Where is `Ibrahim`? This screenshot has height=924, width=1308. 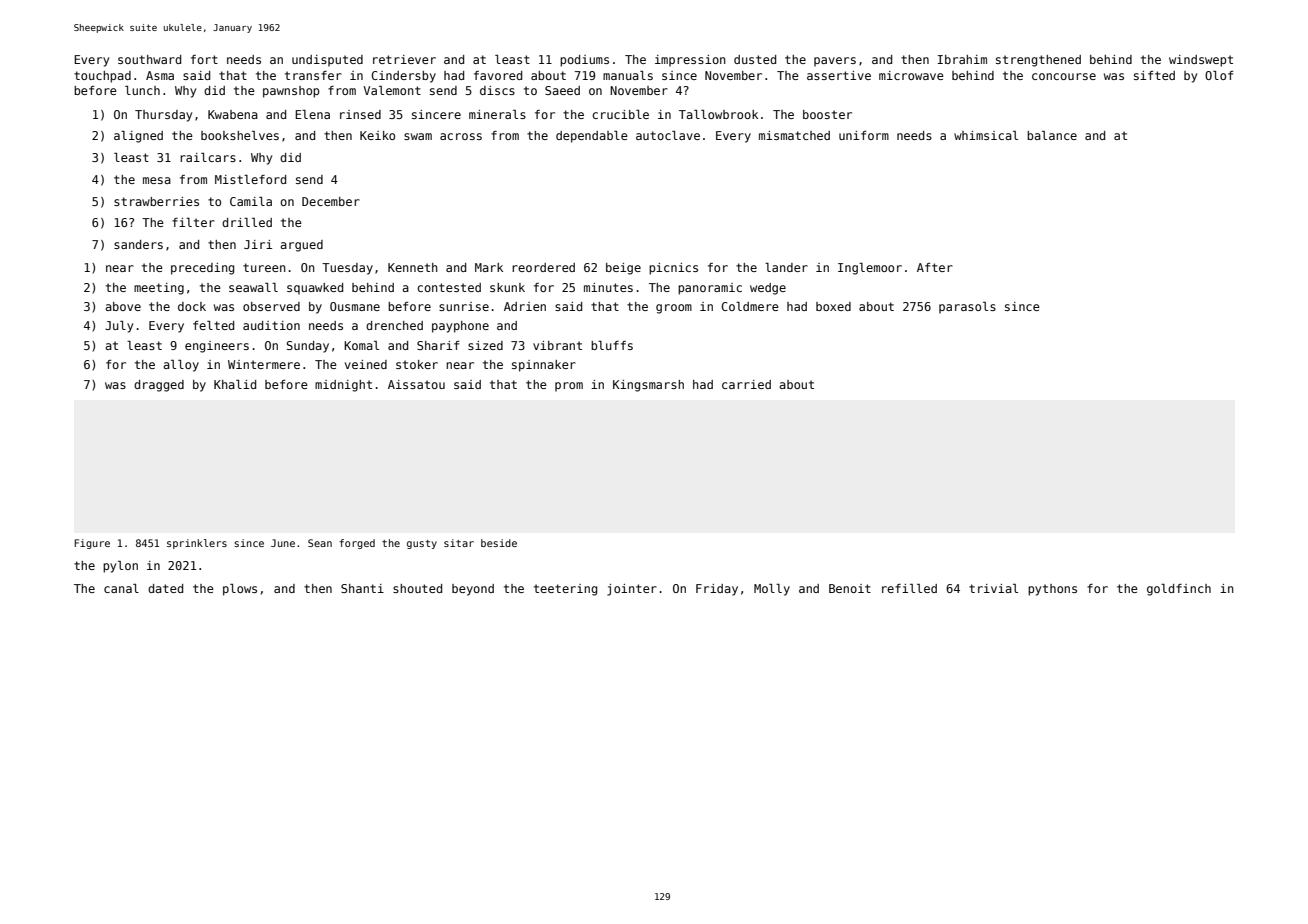
Ibrahim is located at coordinates (962, 59).
